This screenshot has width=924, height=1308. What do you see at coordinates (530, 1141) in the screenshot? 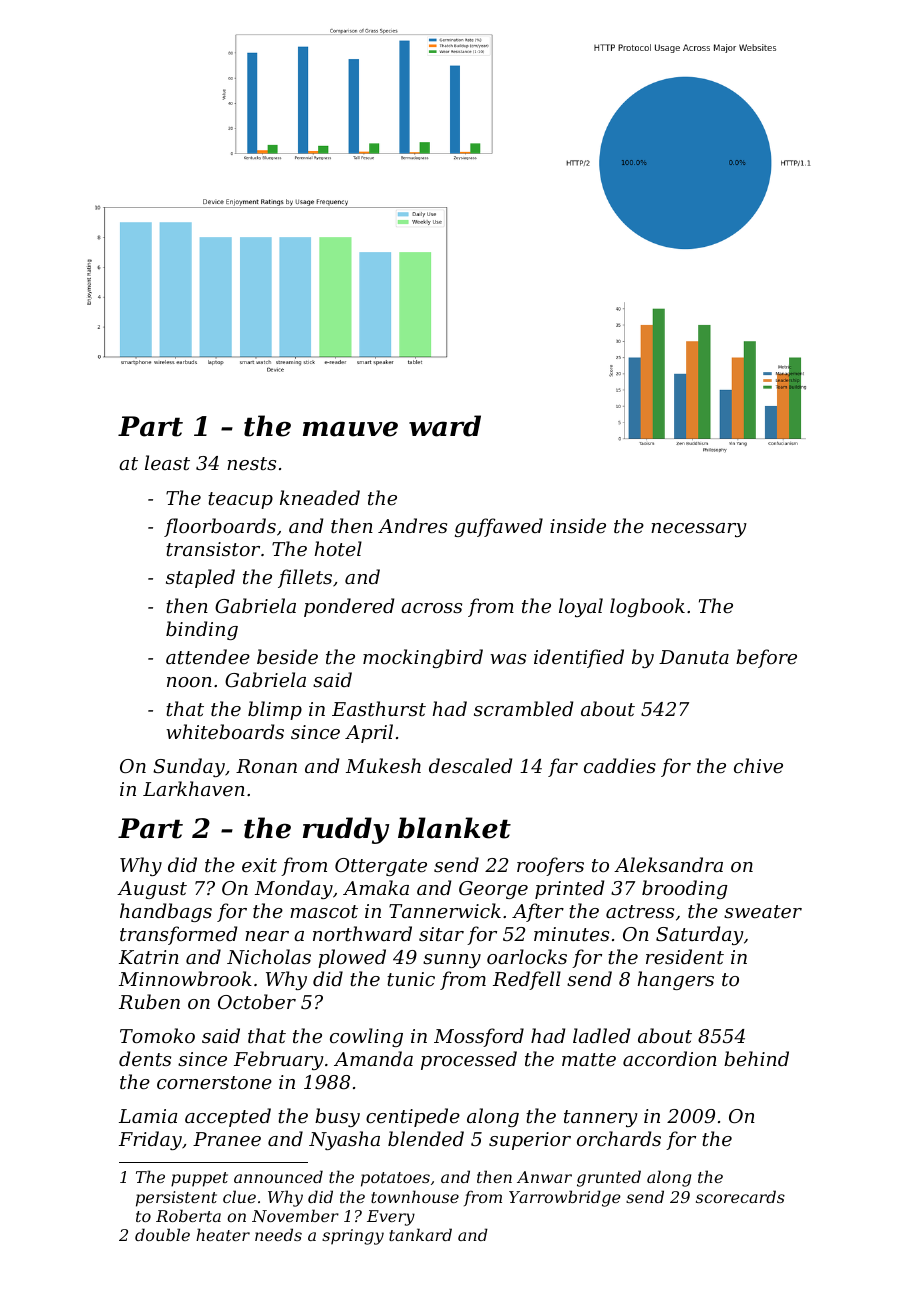
I see `superior` at bounding box center [530, 1141].
